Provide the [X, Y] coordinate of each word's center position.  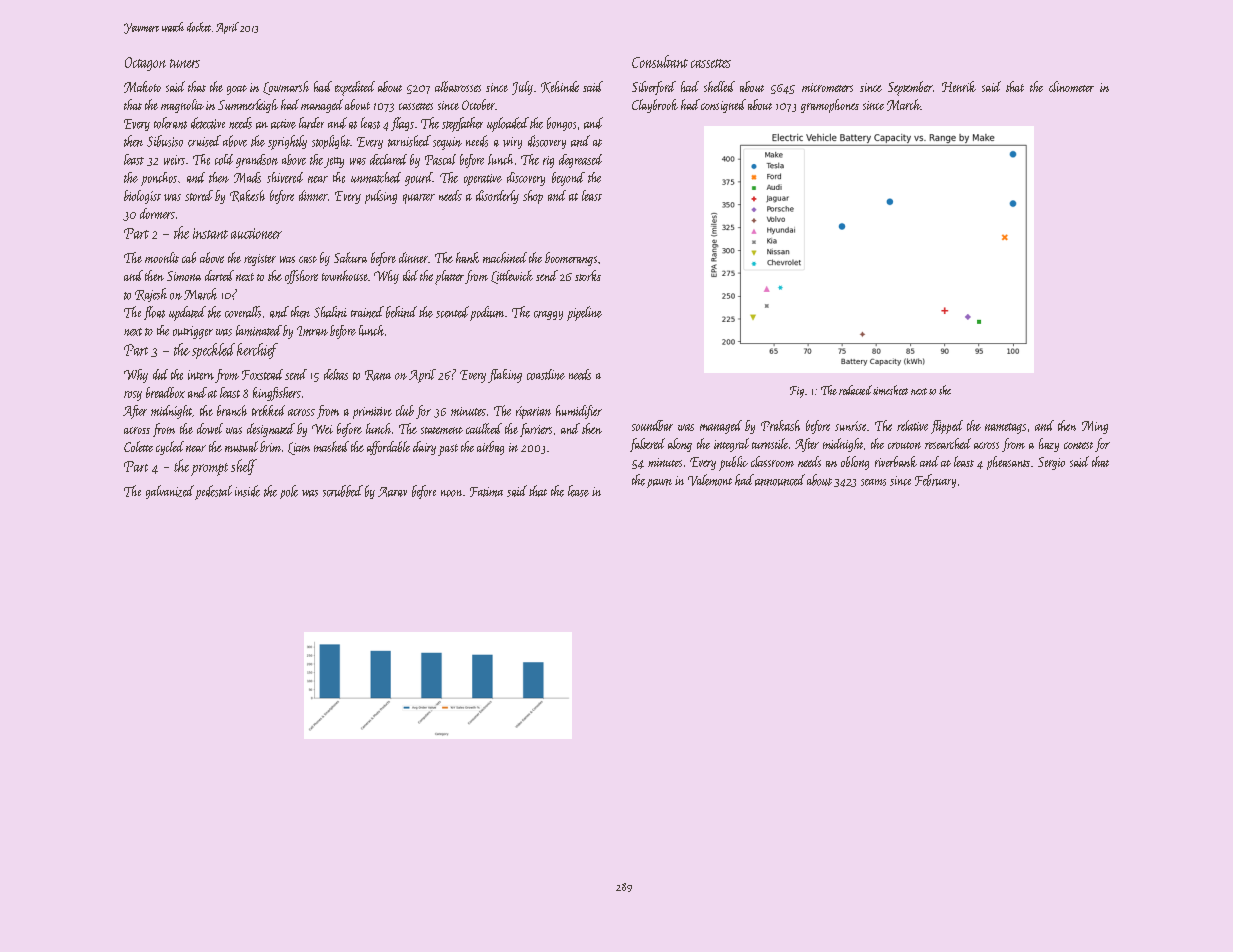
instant [210, 233]
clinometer [1071, 86]
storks [588, 275]
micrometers [827, 87]
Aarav [392, 492]
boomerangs [571, 259]
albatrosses [458, 86]
